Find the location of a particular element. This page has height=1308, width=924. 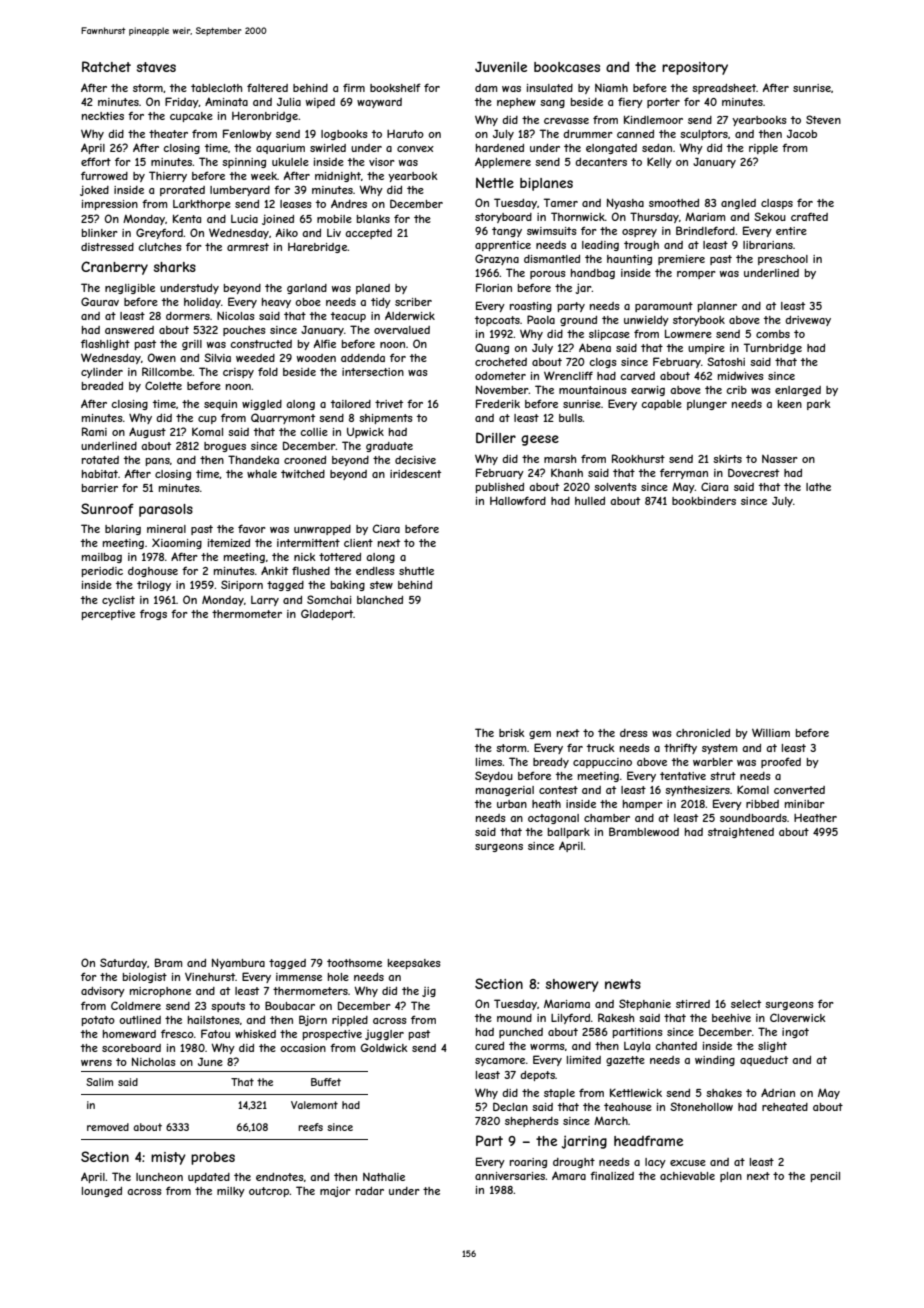

radar is located at coordinates (370, 1191).
